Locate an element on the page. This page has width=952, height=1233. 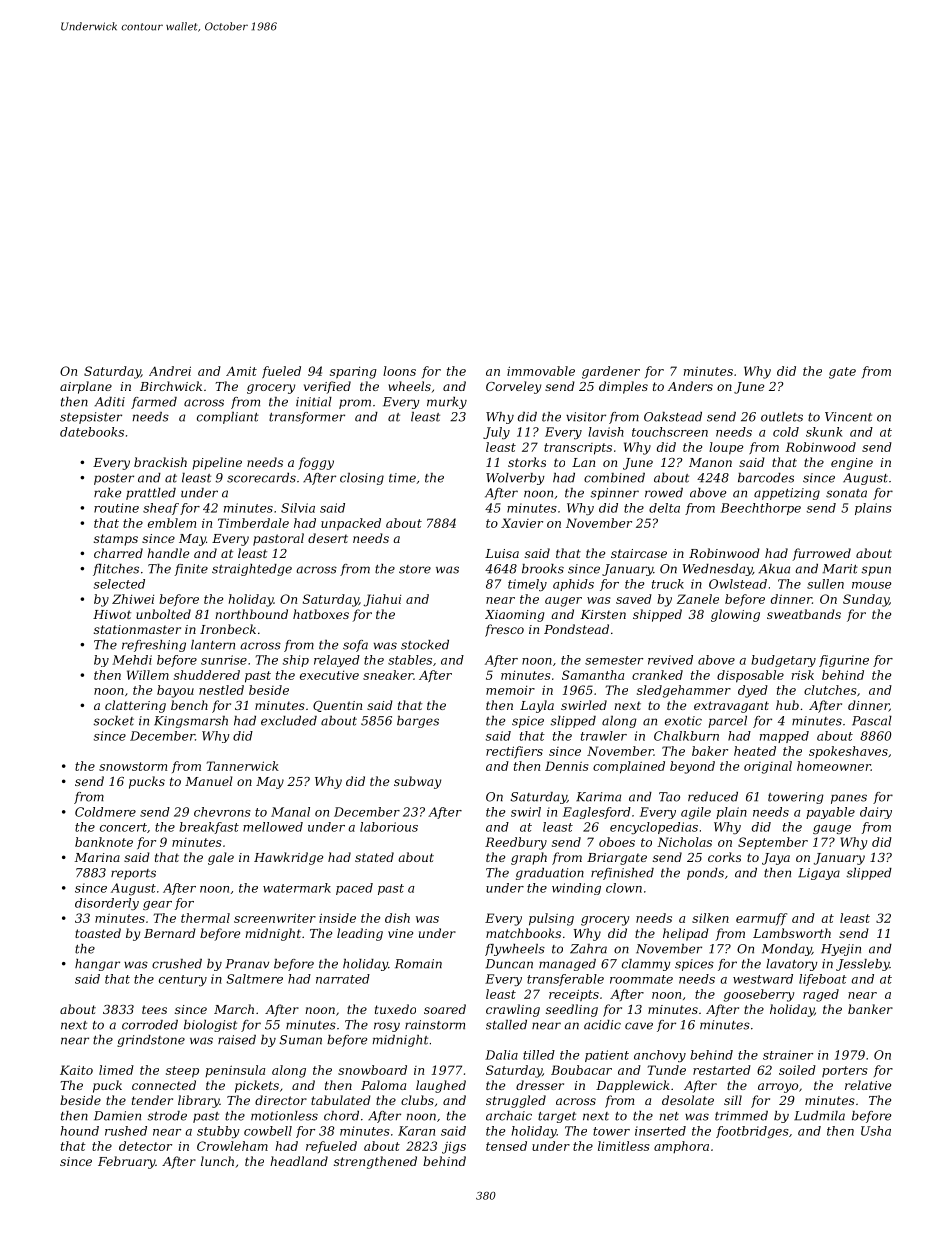
budgetary is located at coordinates (783, 661).
